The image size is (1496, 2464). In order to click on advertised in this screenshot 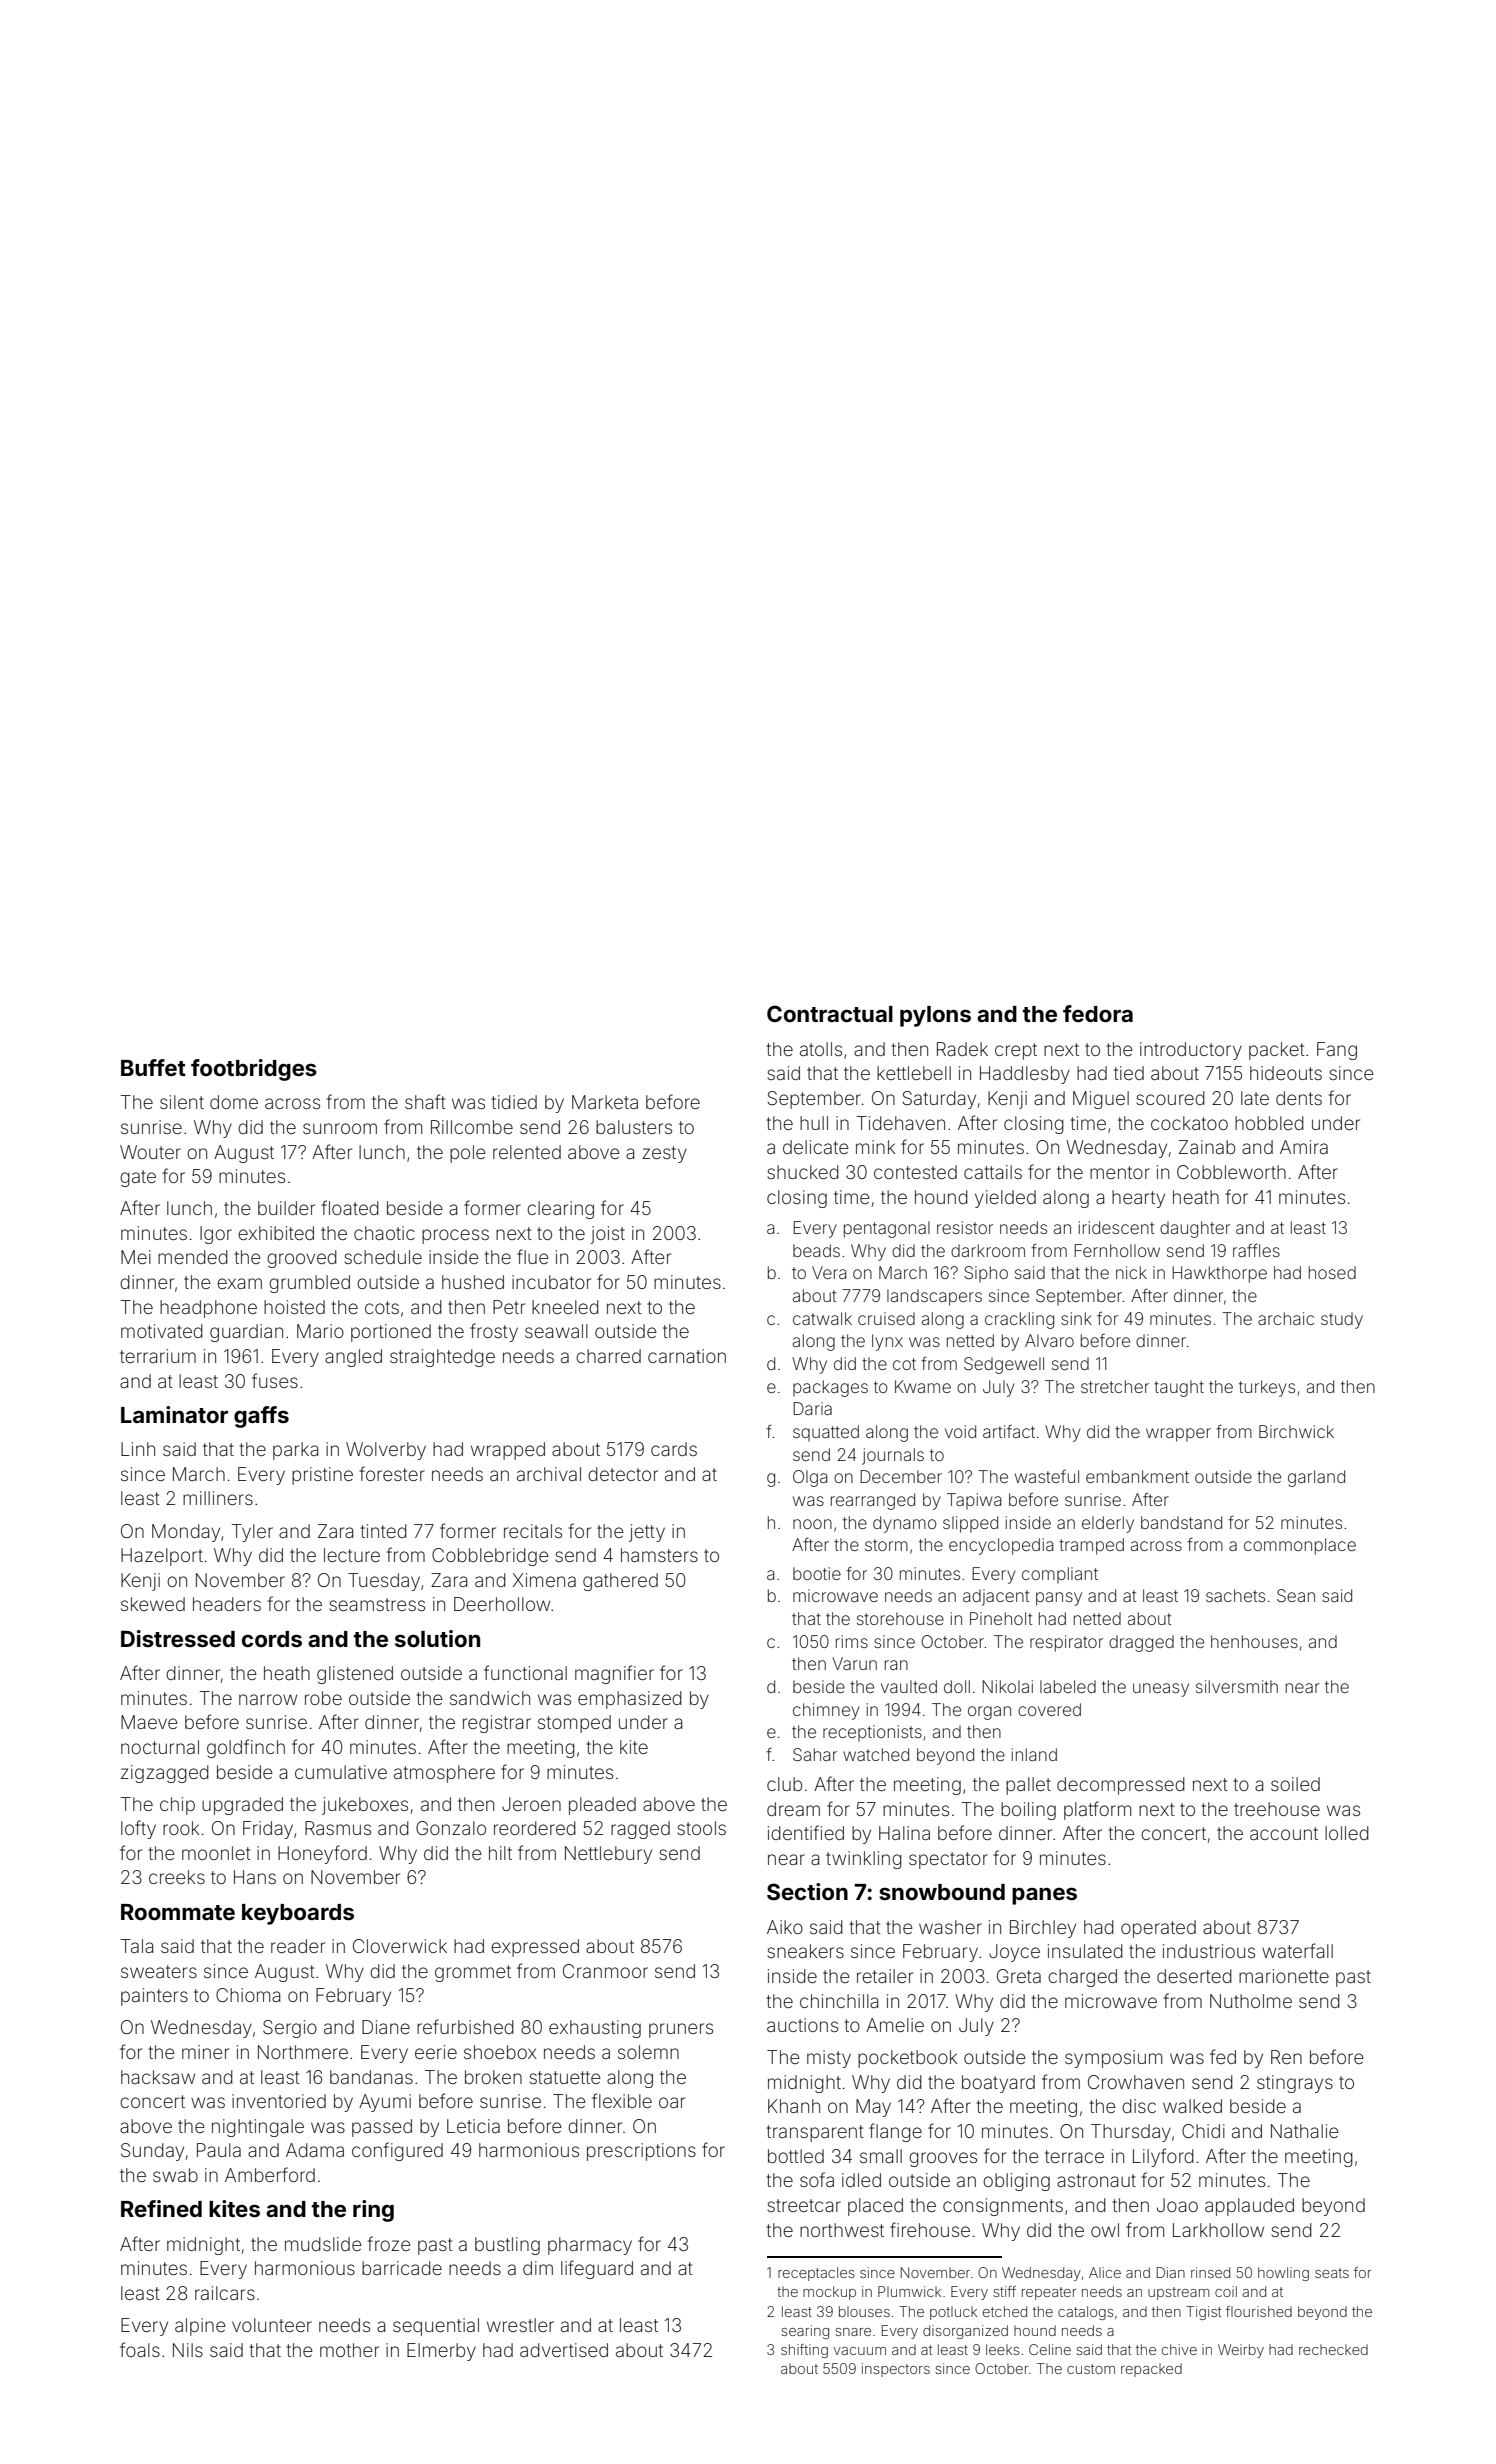, I will do `click(564, 2350)`.
